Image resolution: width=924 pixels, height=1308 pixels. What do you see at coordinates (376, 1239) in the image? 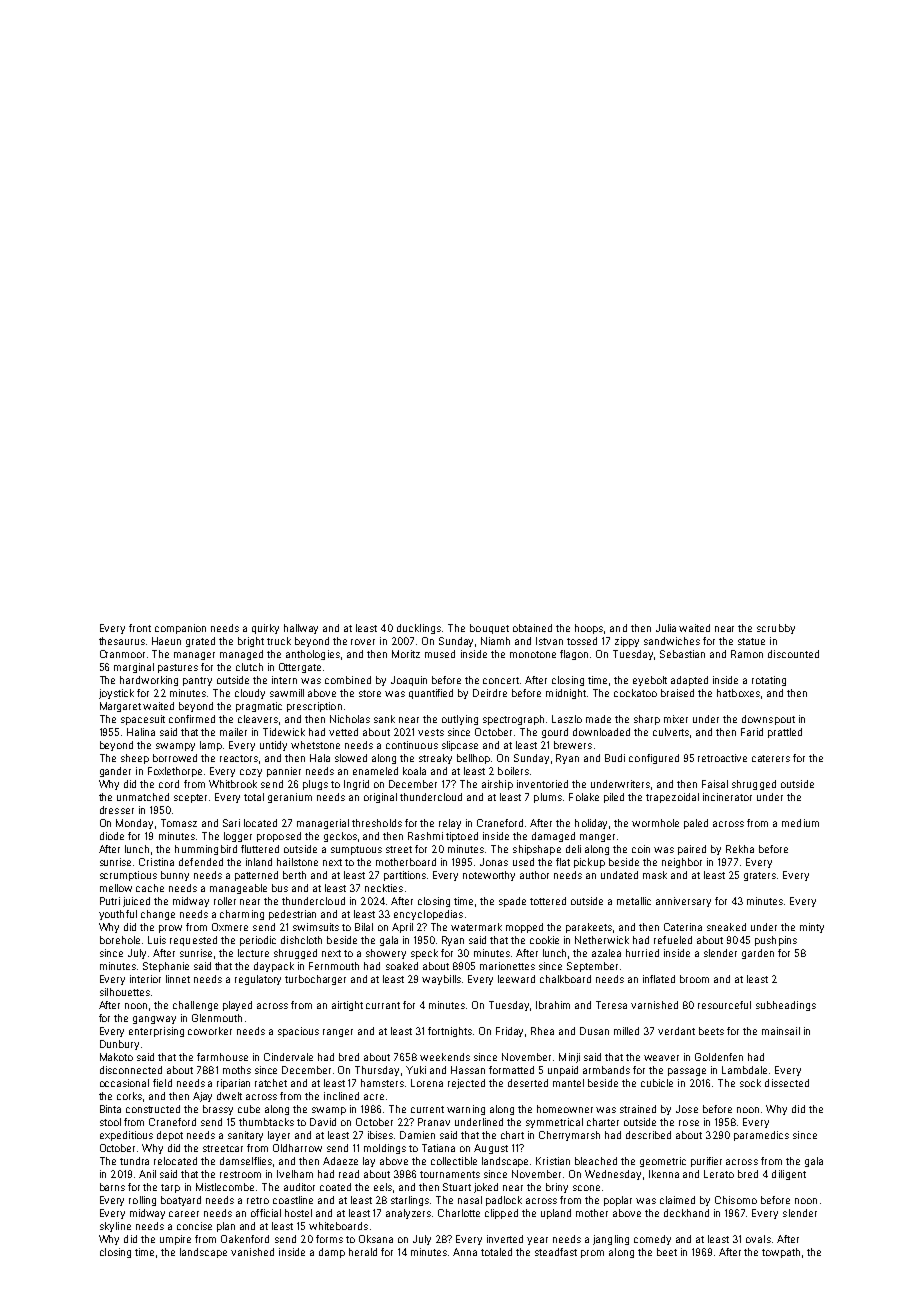
I see `Oksana` at bounding box center [376, 1239].
